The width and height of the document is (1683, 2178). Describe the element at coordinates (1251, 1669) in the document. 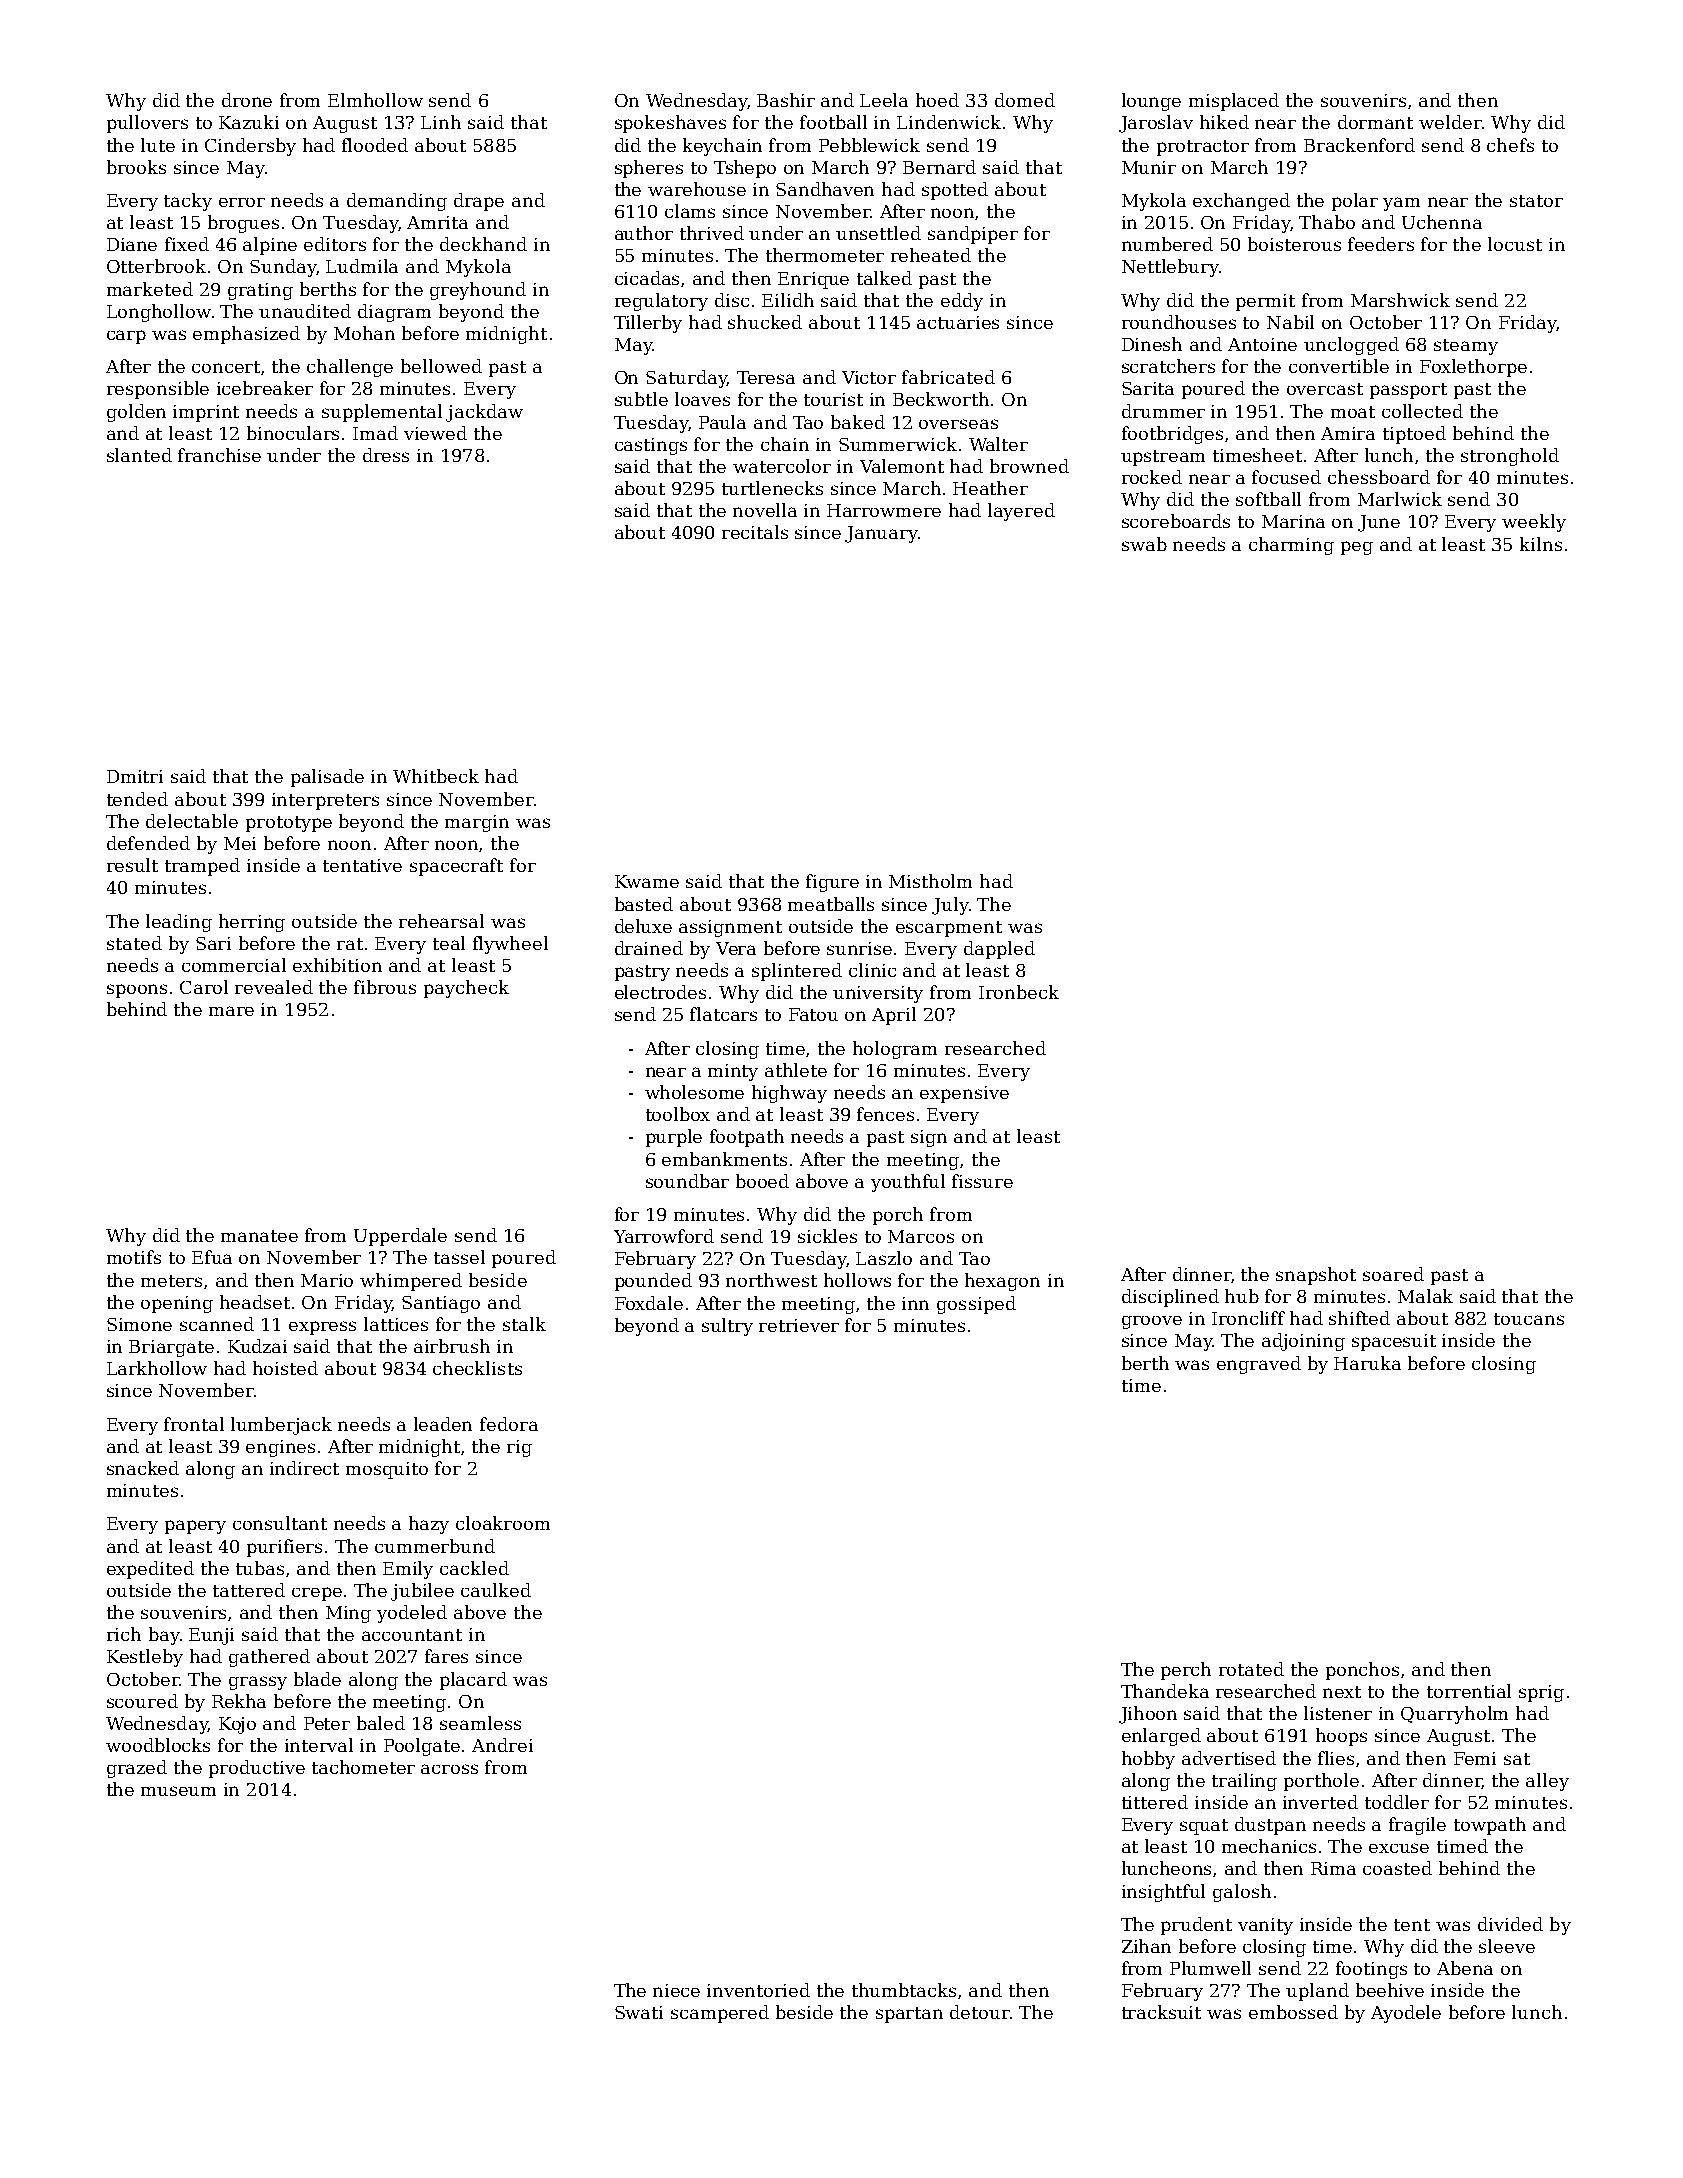

I see `rotated` at that location.
